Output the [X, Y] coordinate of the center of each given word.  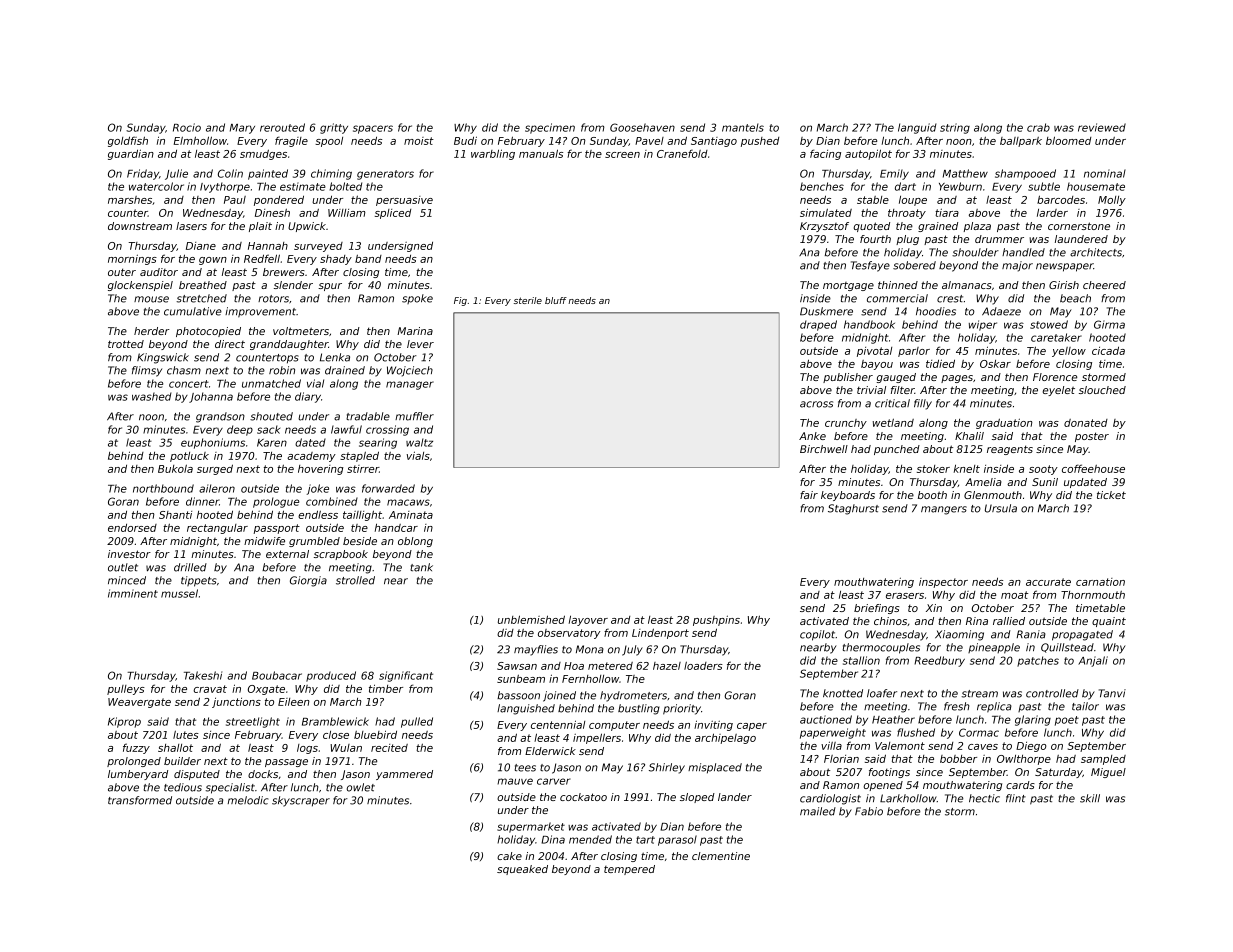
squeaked [522, 870]
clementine [721, 856]
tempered [629, 870]
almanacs [967, 285]
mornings [132, 259]
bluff [556, 300]
